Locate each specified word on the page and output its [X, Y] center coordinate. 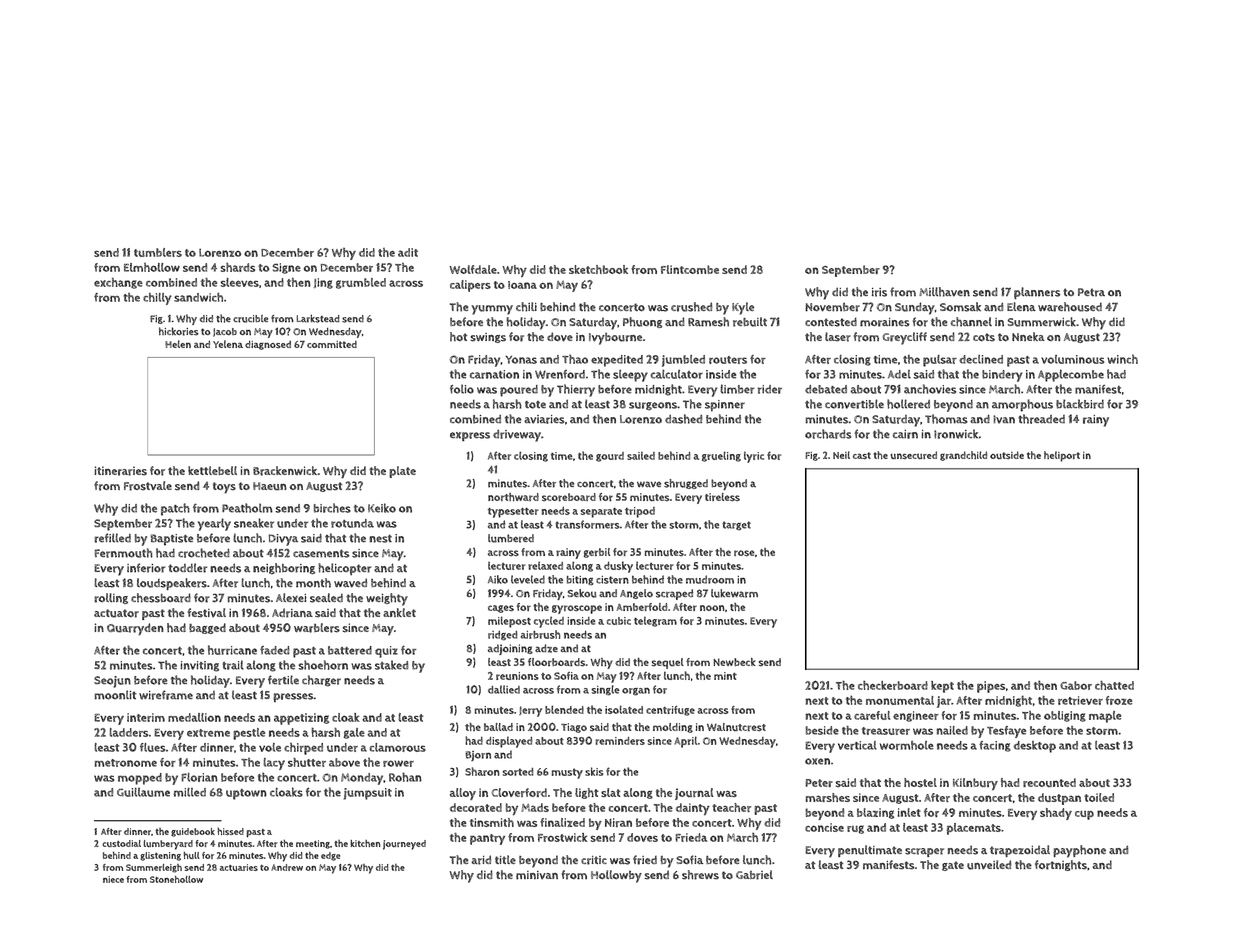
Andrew [287, 867]
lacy [274, 764]
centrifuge [670, 711]
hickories [178, 331]
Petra [1091, 292]
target [736, 526]
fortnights [1061, 865]
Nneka [1028, 336]
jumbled [683, 361]
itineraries [120, 471]
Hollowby [616, 876]
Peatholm [247, 508]
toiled [1099, 797]
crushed [691, 307]
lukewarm [734, 593]
